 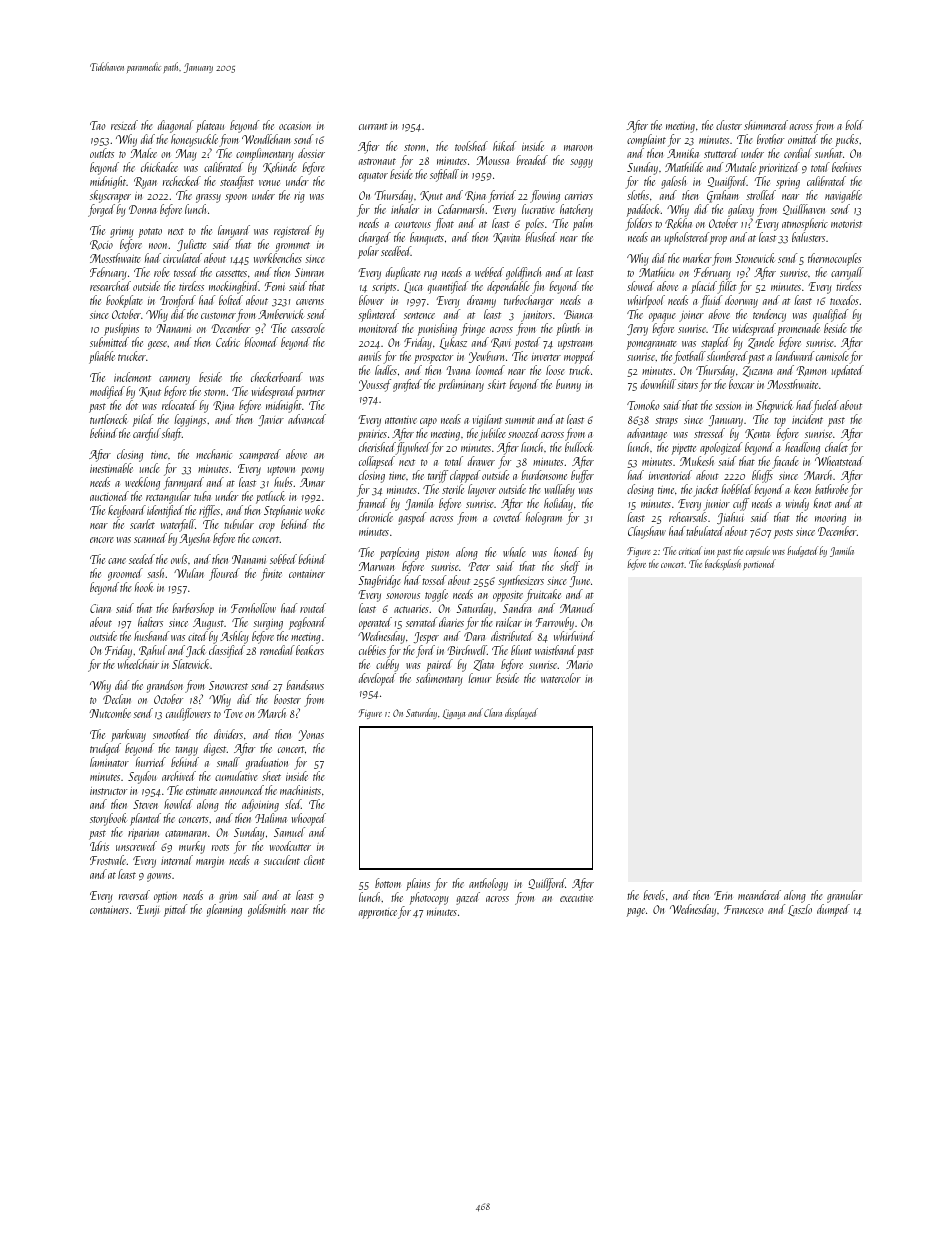 I want to click on lanyard, so click(x=234, y=231).
